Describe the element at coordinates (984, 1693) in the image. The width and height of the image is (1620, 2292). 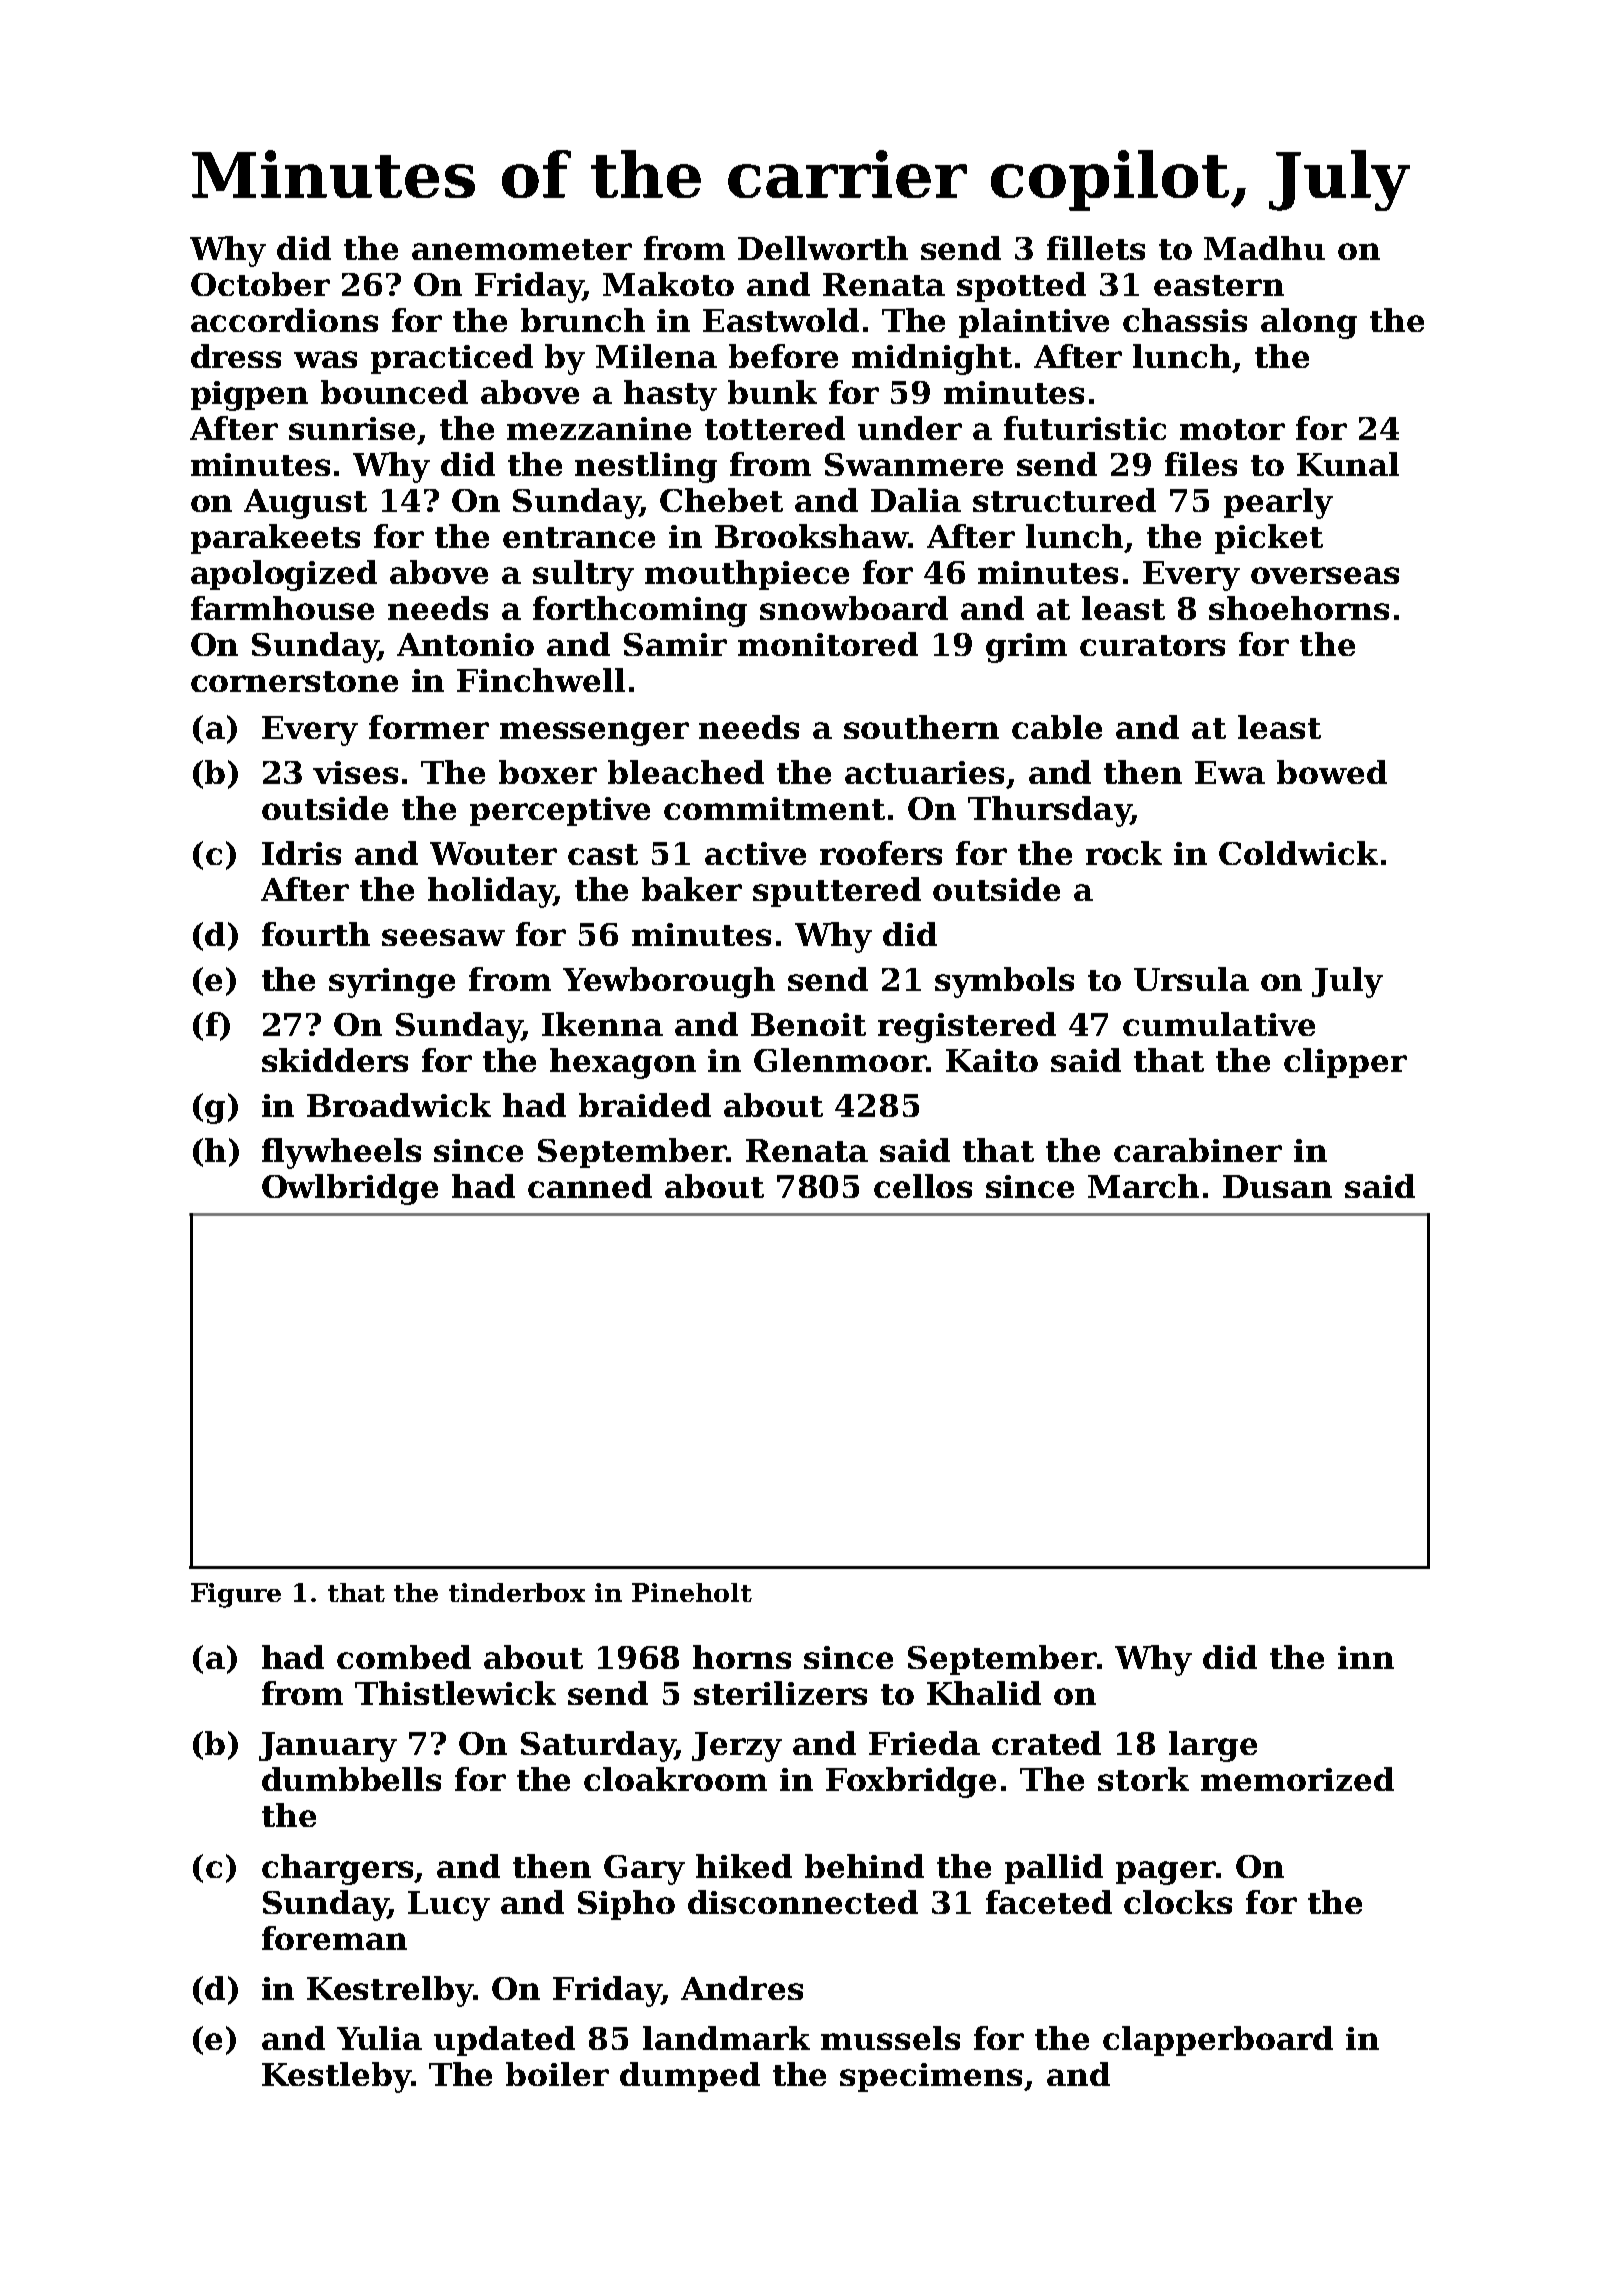
I see `Khalid` at that location.
